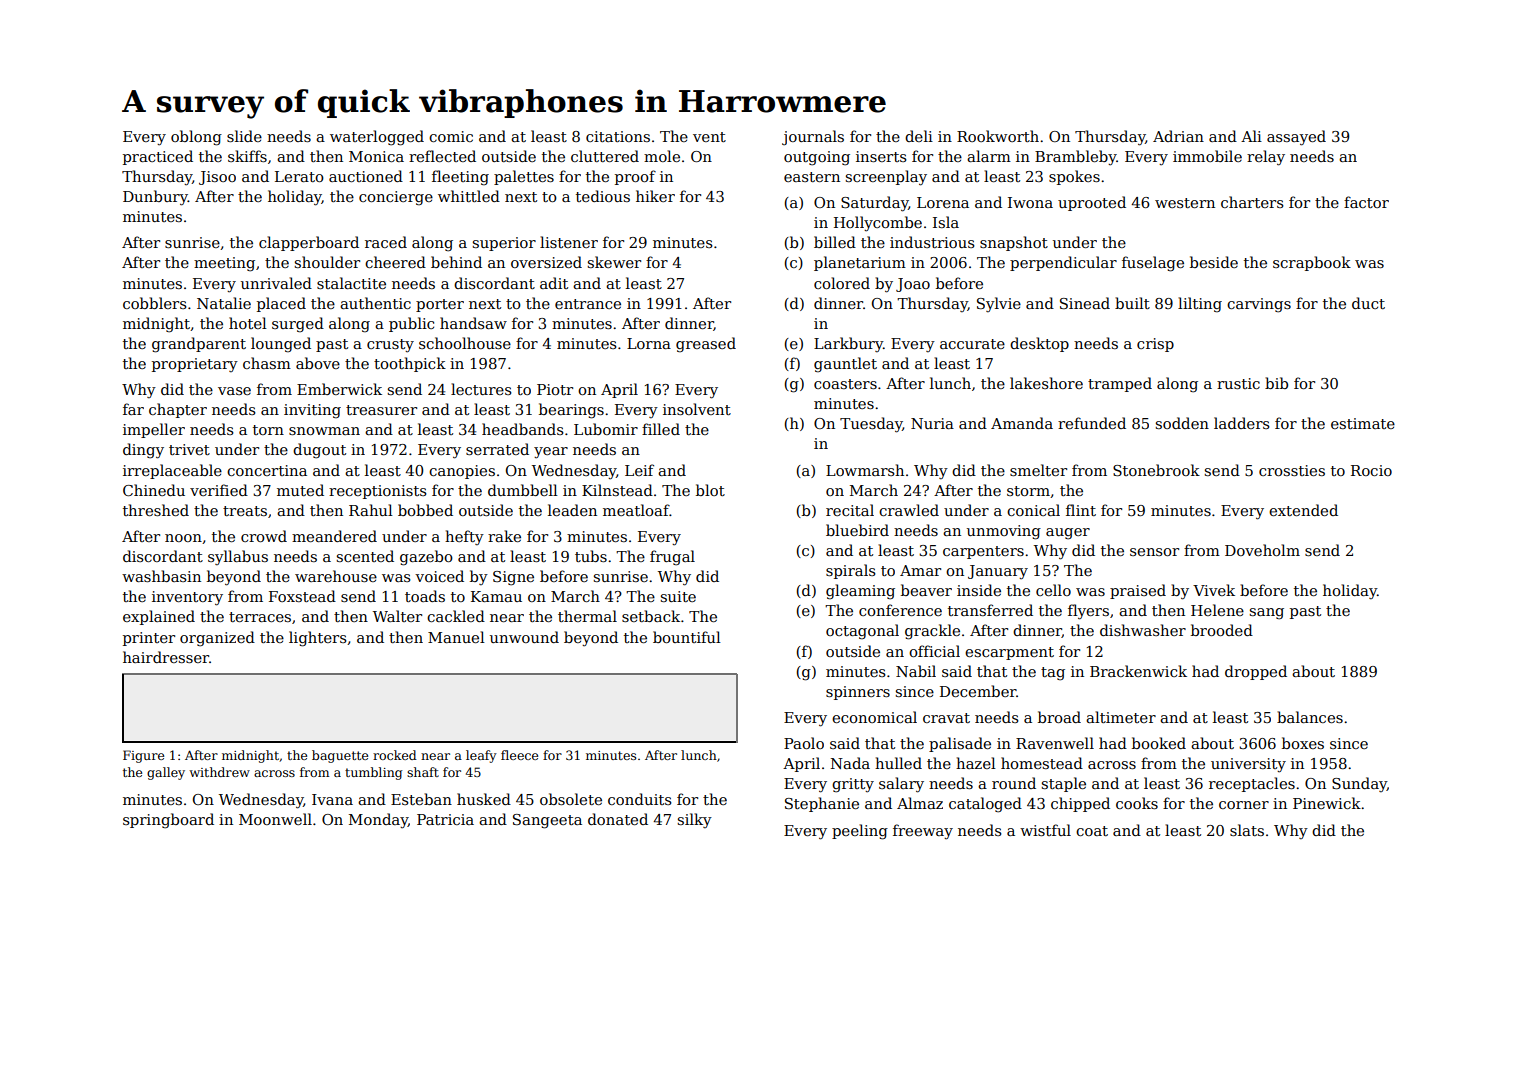 This screenshot has height=1075, width=1521. Describe the element at coordinates (1242, 423) in the screenshot. I see `ladders` at that location.
